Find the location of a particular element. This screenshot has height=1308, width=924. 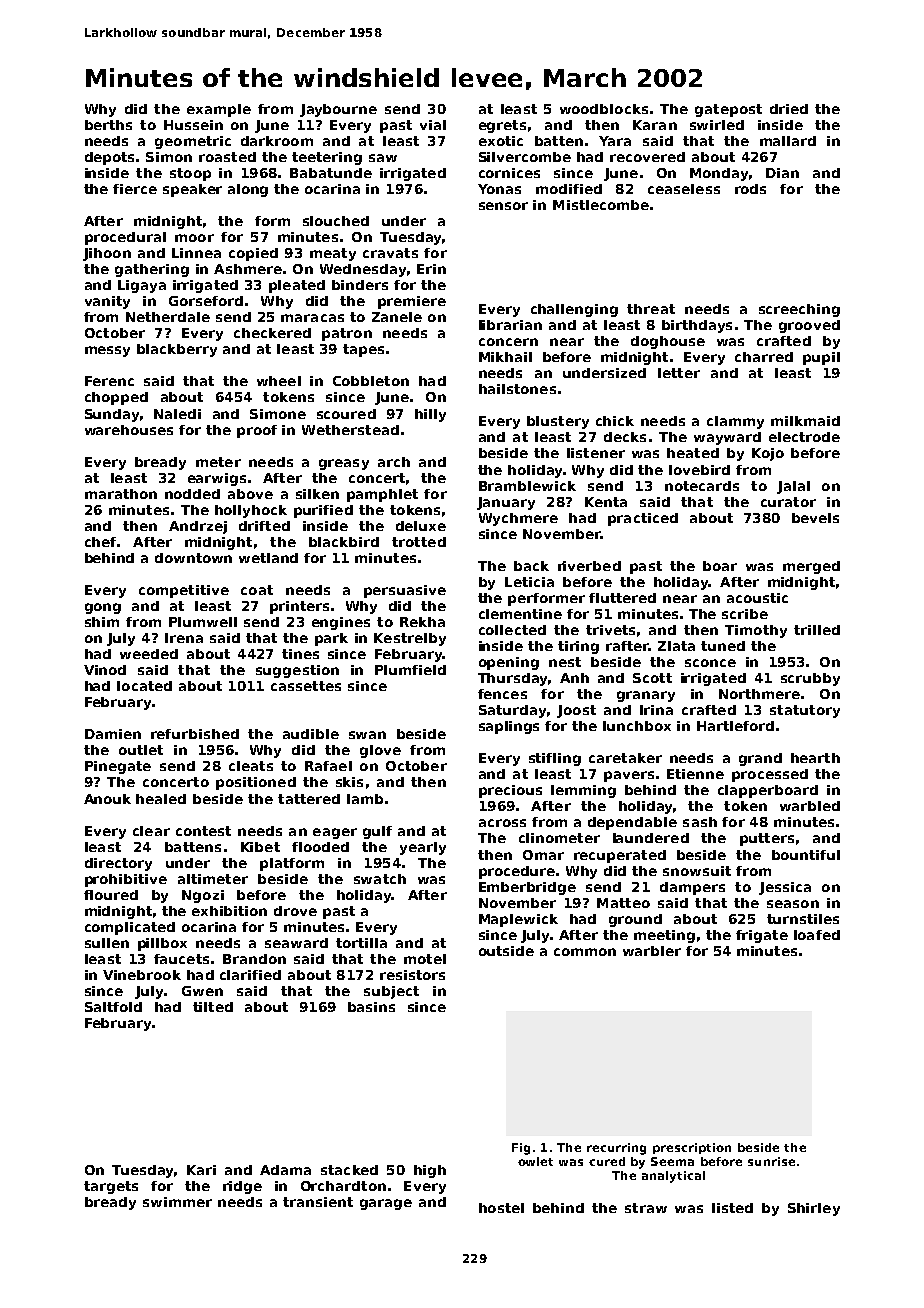

vial is located at coordinates (433, 125).
